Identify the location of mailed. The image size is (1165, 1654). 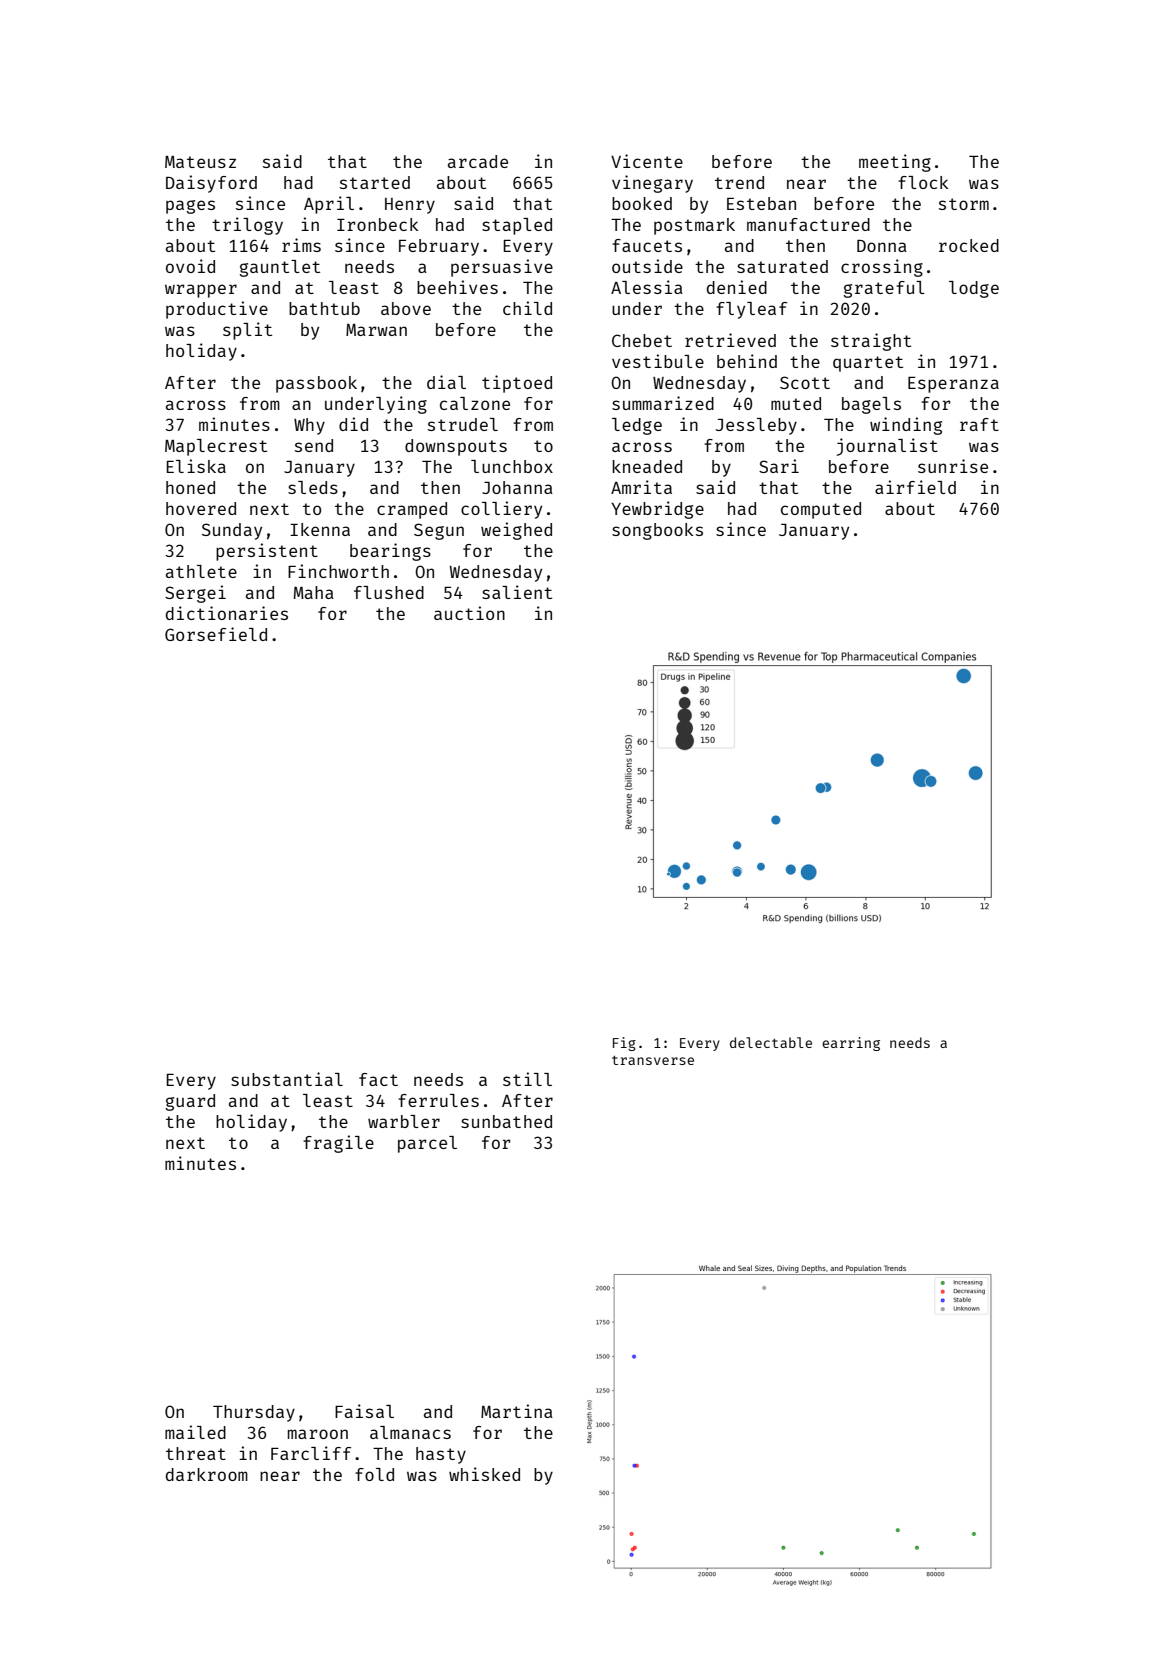
(195, 1432).
